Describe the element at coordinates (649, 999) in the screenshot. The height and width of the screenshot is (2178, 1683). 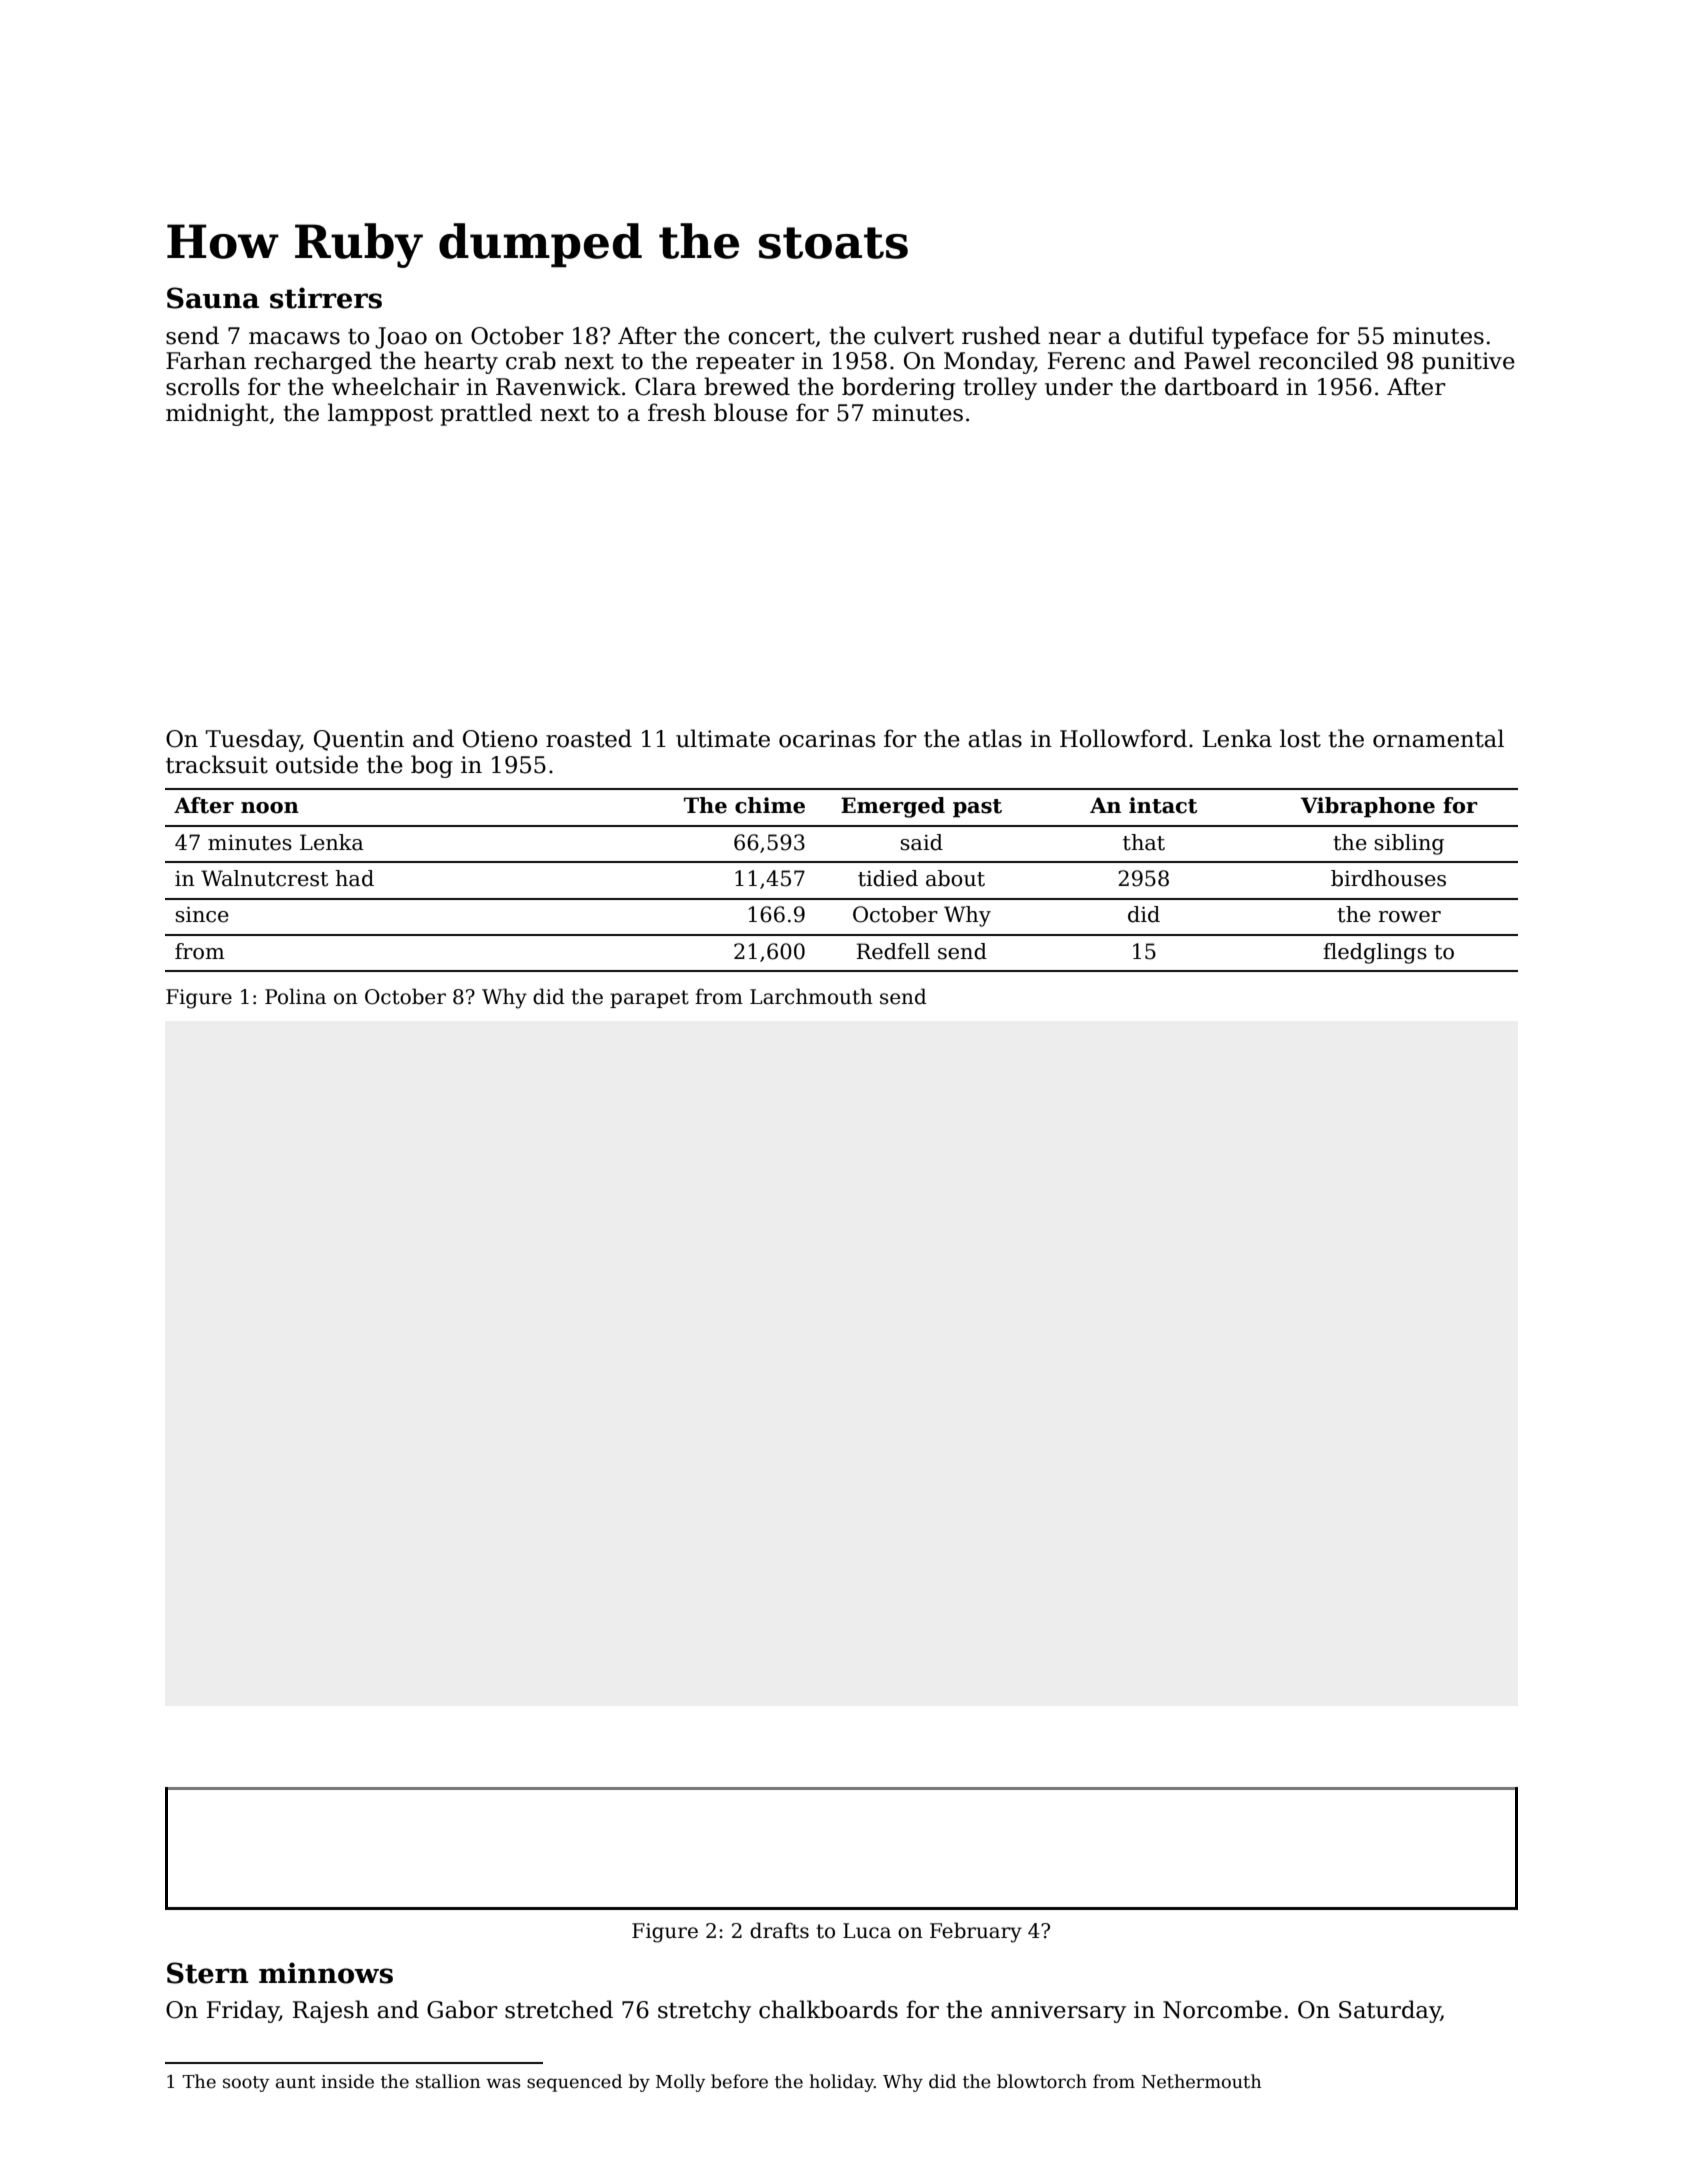
I see `parapet` at that location.
